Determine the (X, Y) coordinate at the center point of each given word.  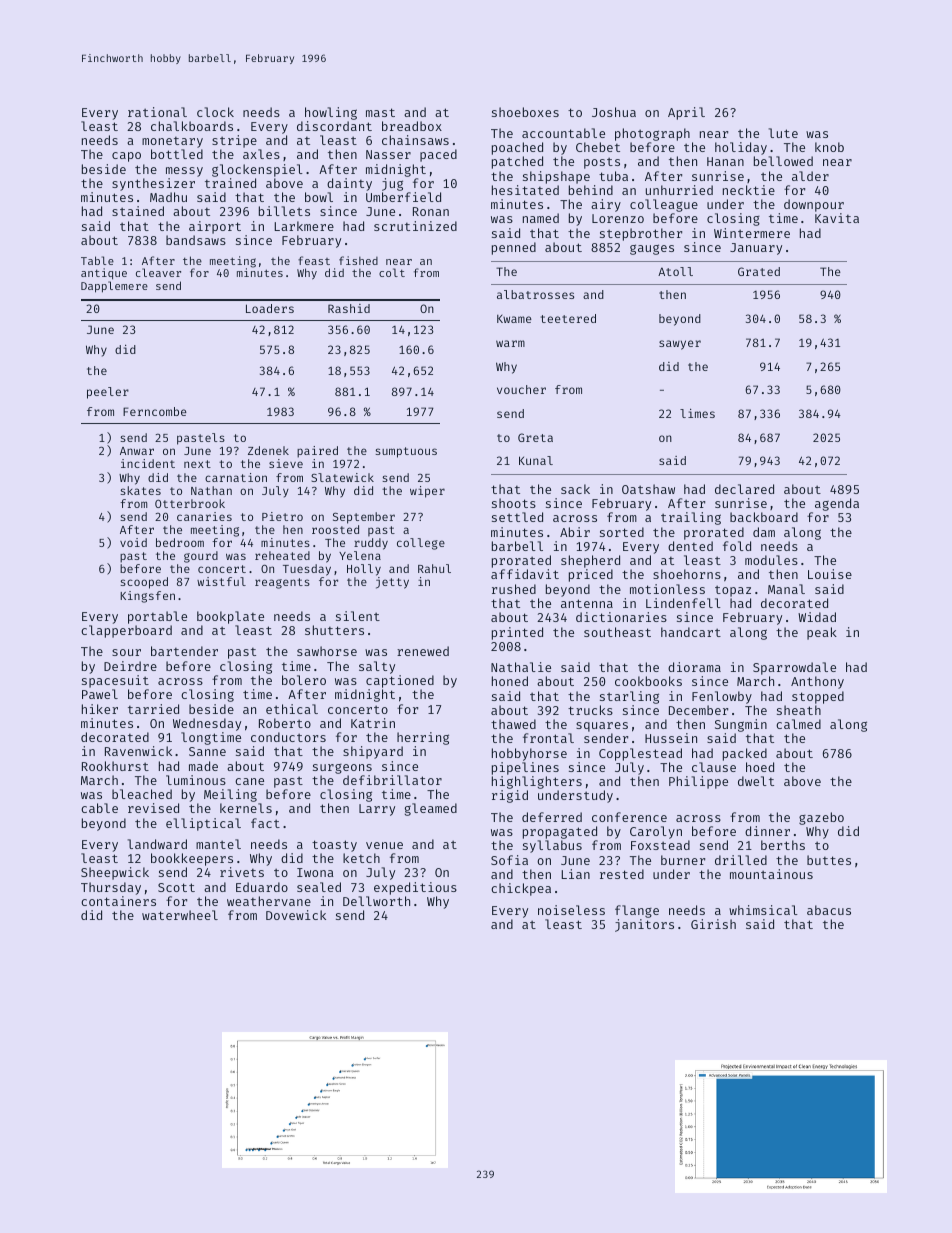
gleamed (431, 809)
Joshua (614, 112)
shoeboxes (525, 112)
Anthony (817, 682)
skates (140, 490)
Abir (575, 532)
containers (118, 901)
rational (157, 112)
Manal (786, 589)
